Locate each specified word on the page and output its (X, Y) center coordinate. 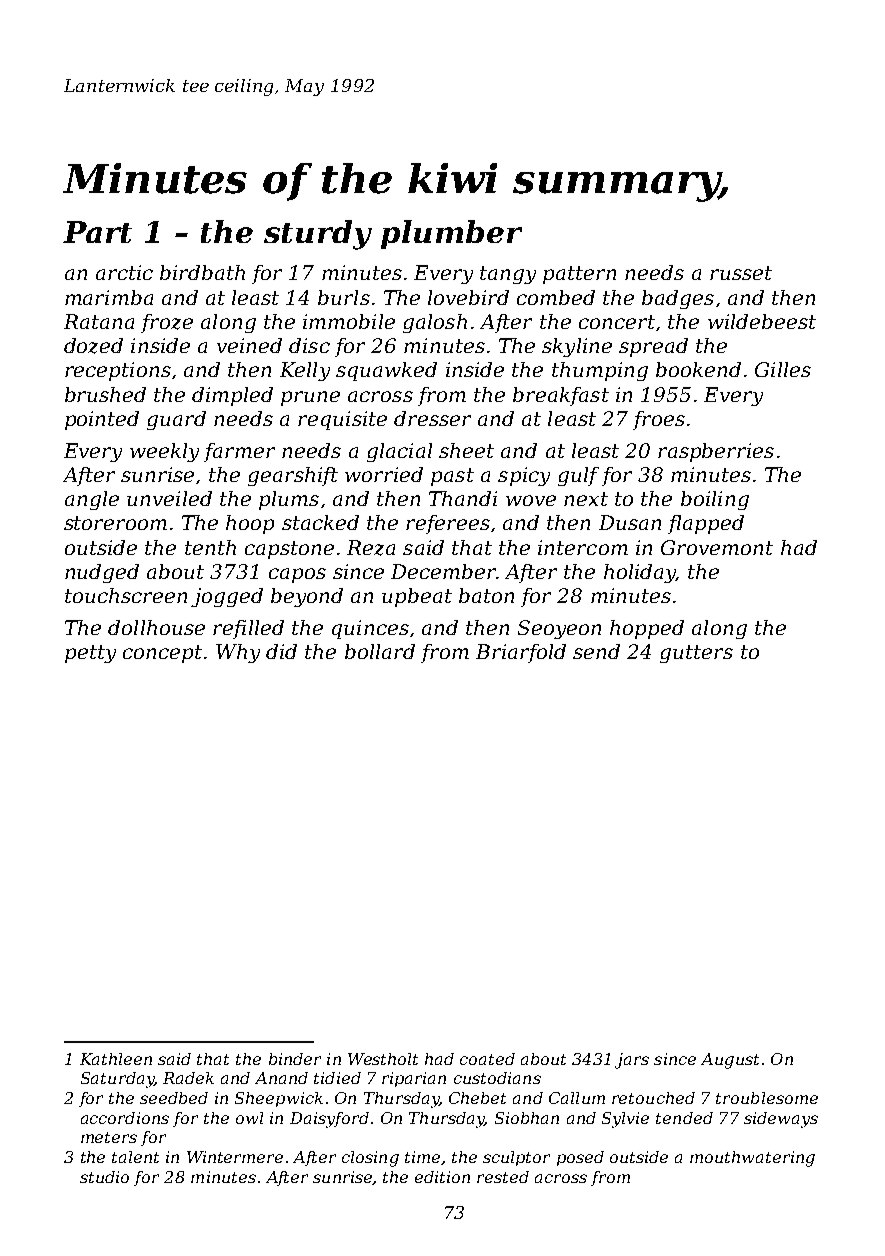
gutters (696, 654)
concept (162, 654)
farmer (239, 452)
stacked (320, 522)
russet (741, 273)
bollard (380, 651)
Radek (188, 1078)
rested (503, 1177)
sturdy (318, 235)
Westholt (383, 1059)
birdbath (202, 272)
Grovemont (717, 547)
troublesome (767, 1098)
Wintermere (235, 1157)
